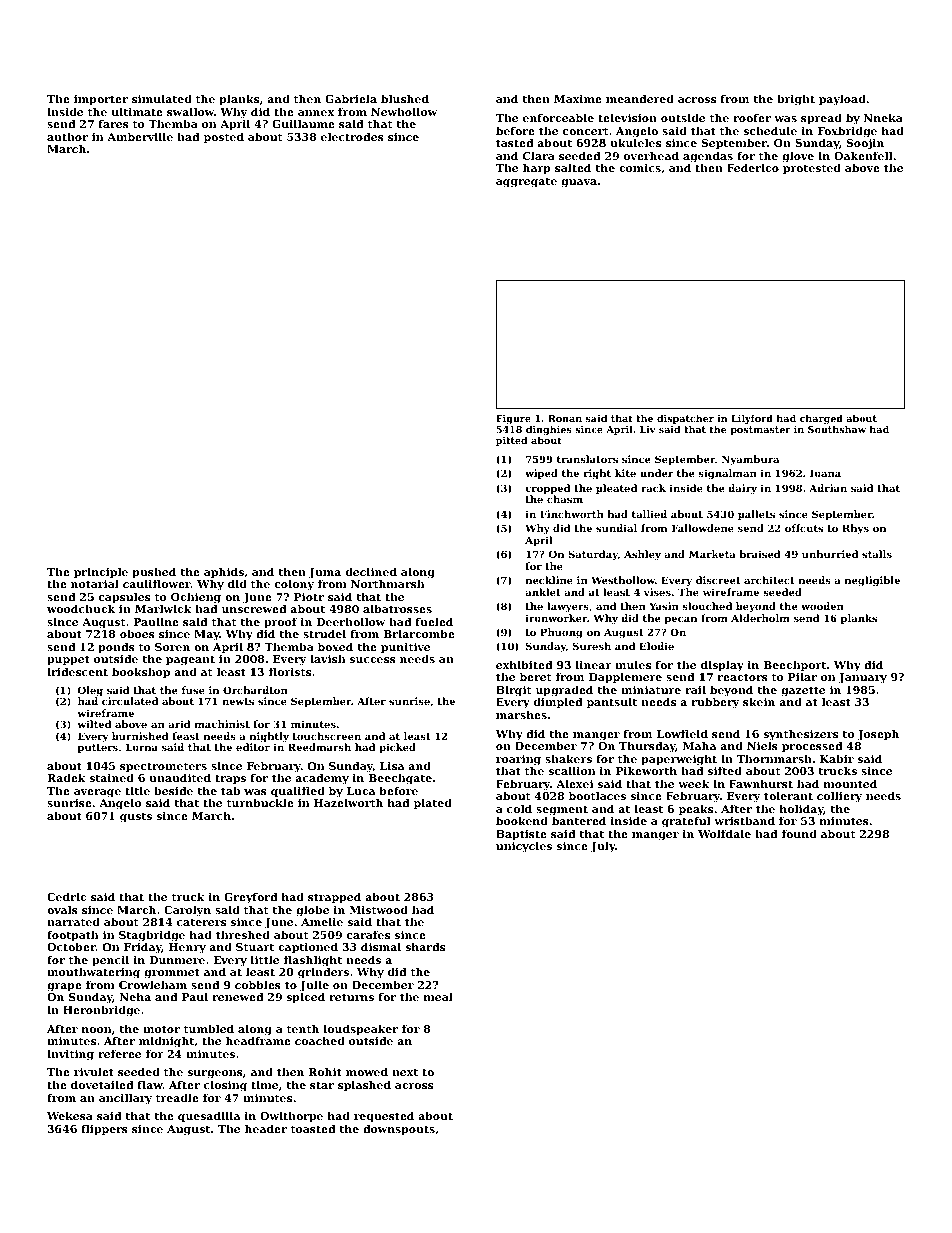  I want to click on notarial, so click(95, 583).
